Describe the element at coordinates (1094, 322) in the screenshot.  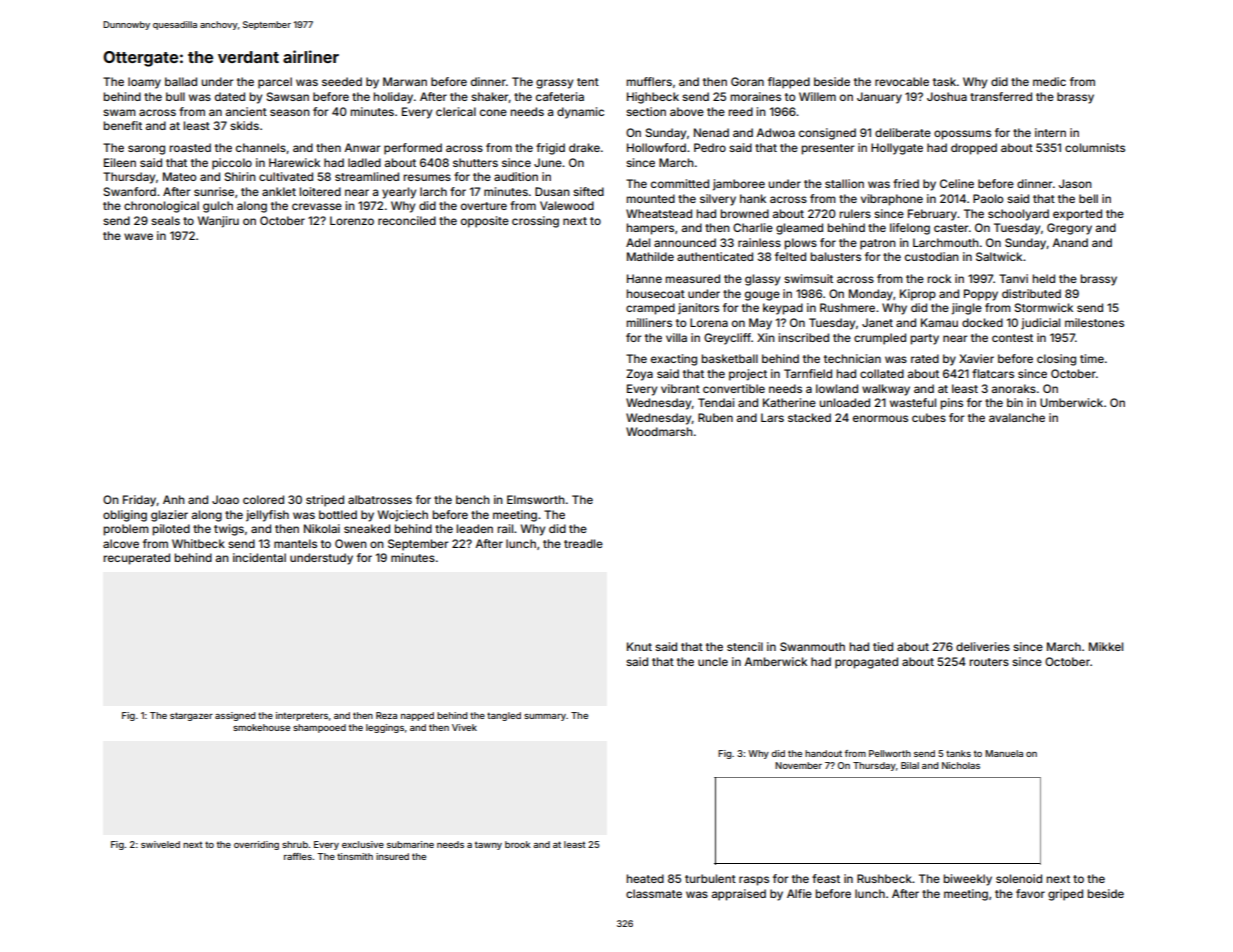
I see `milestones` at that location.
